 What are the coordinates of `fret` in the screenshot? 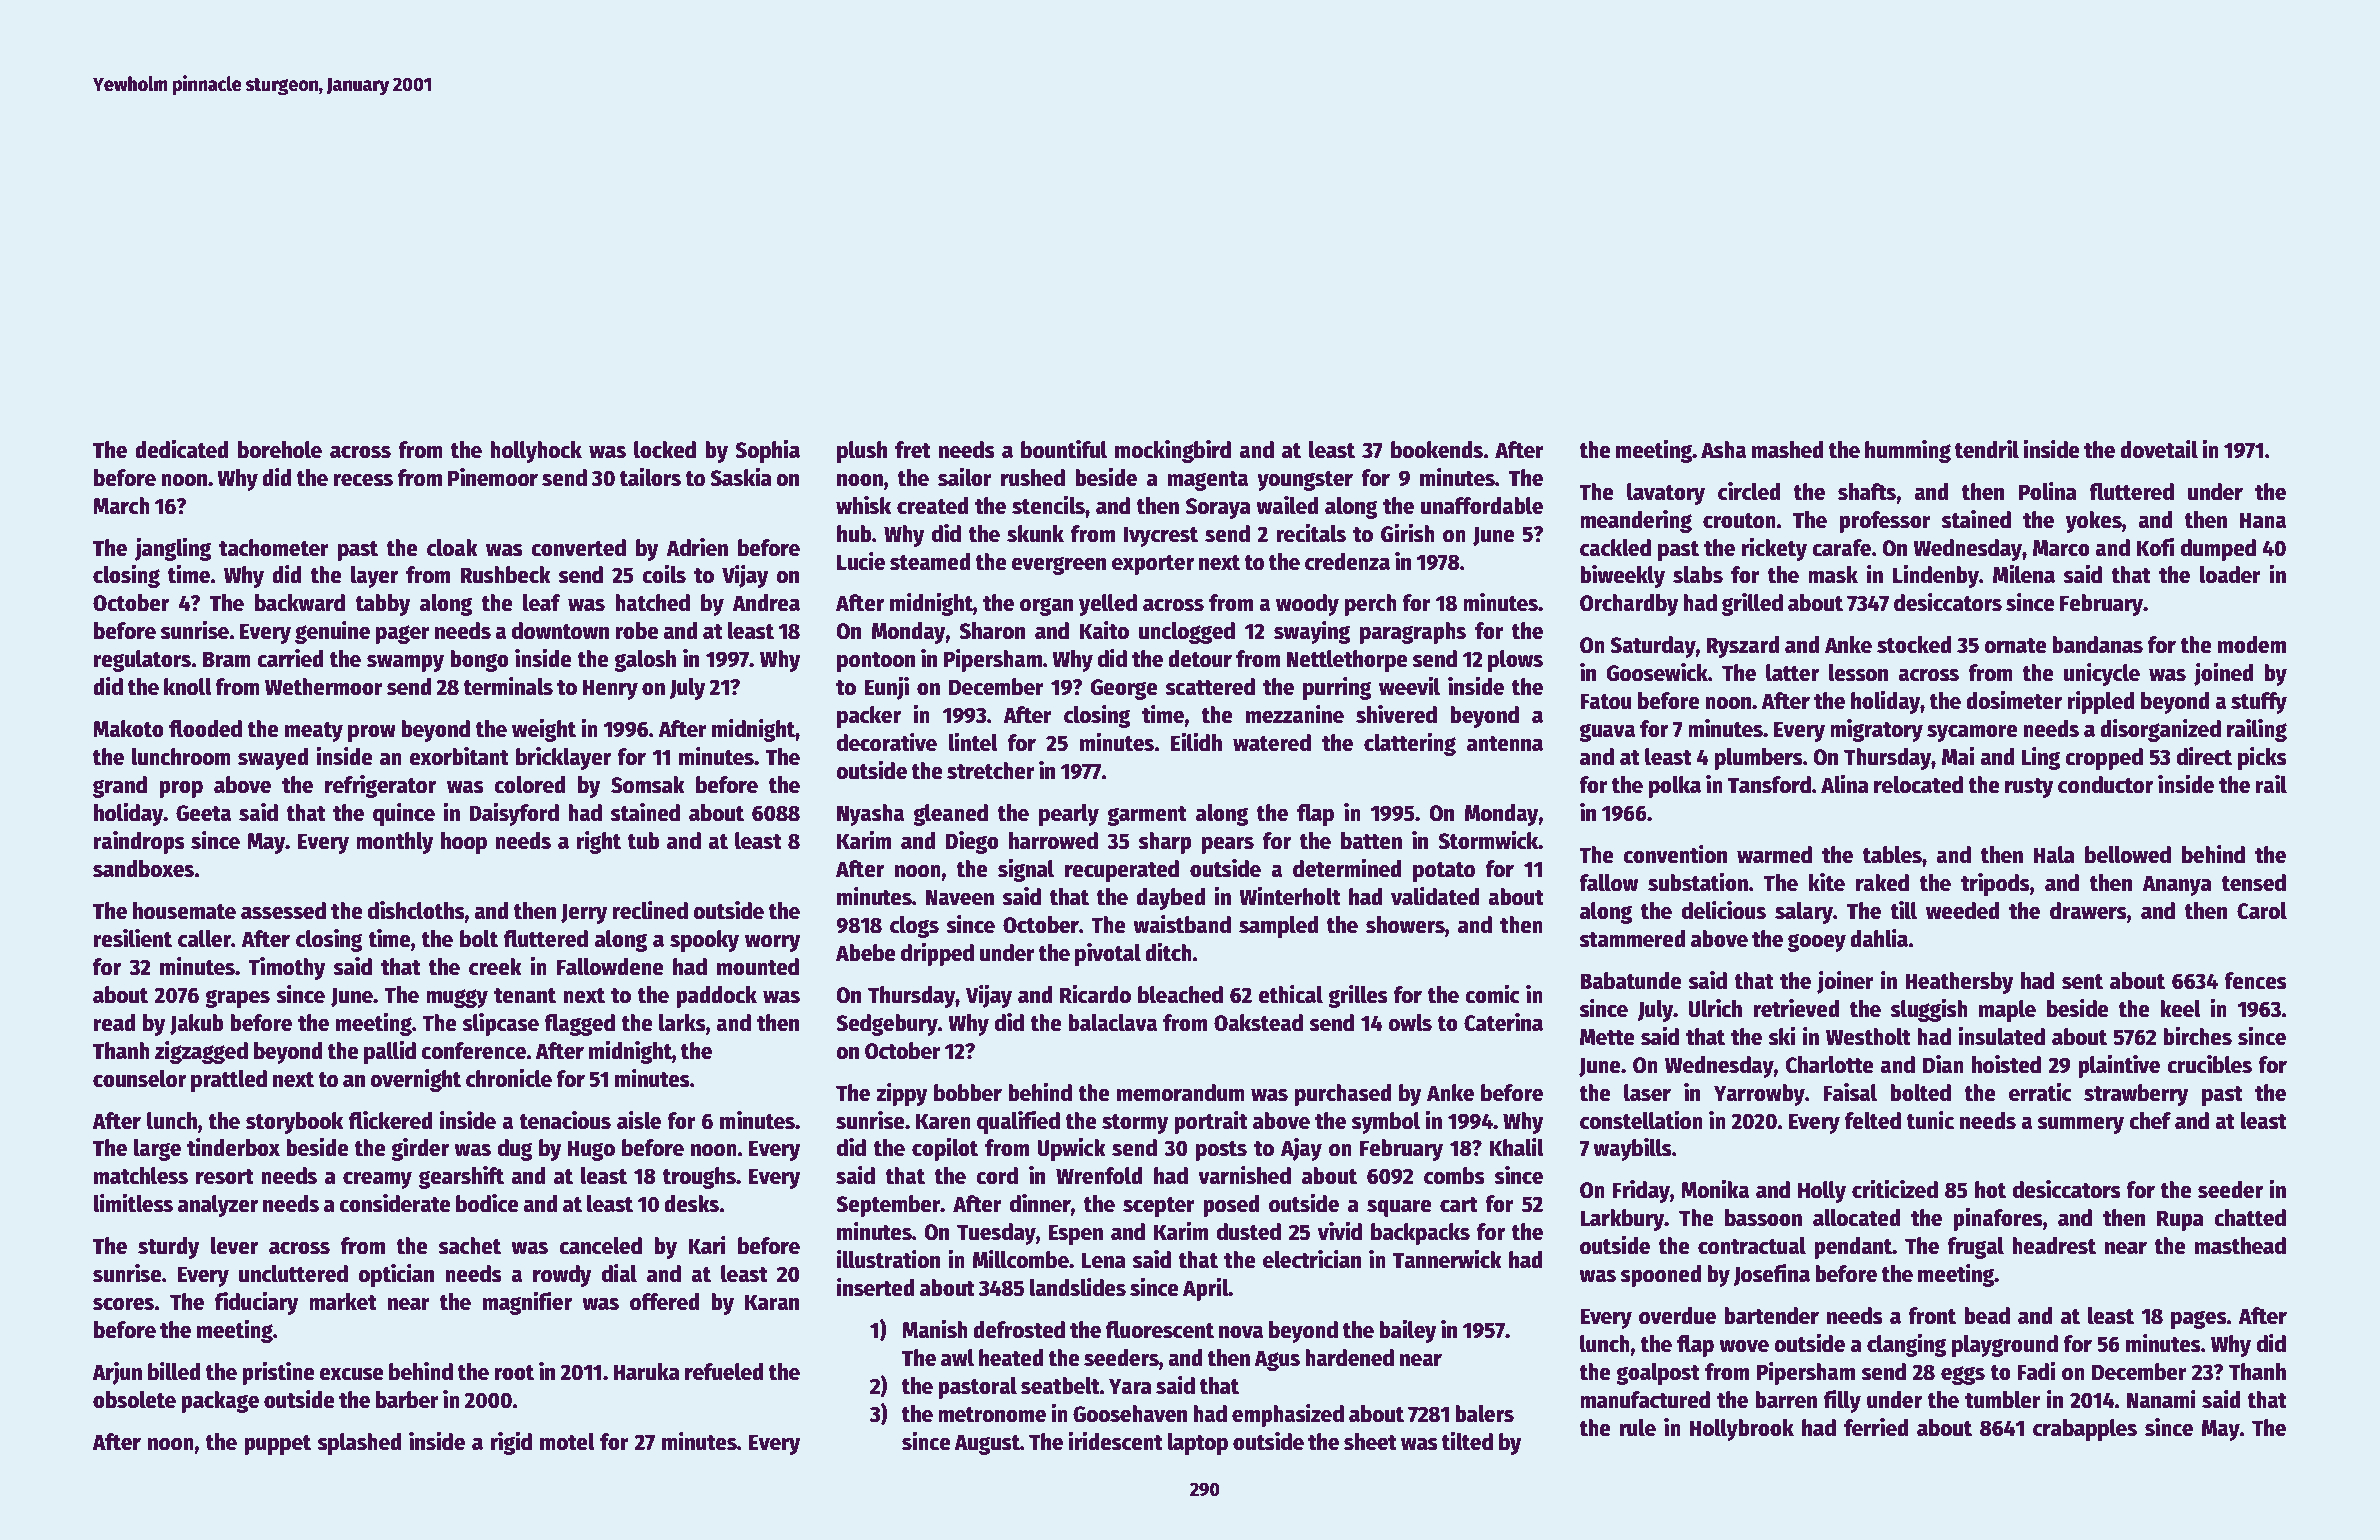 It's located at (913, 450).
